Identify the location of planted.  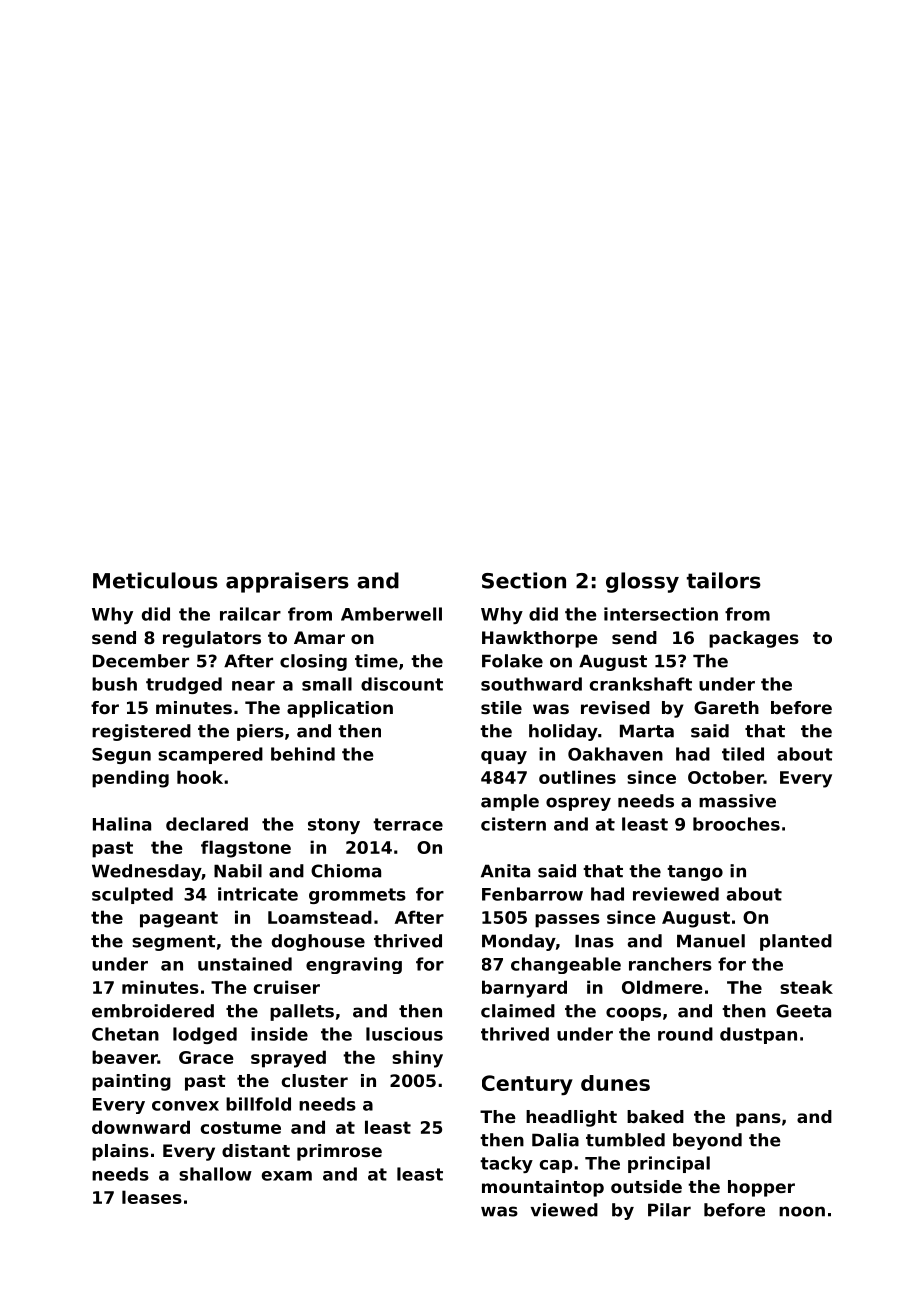
(796, 942).
